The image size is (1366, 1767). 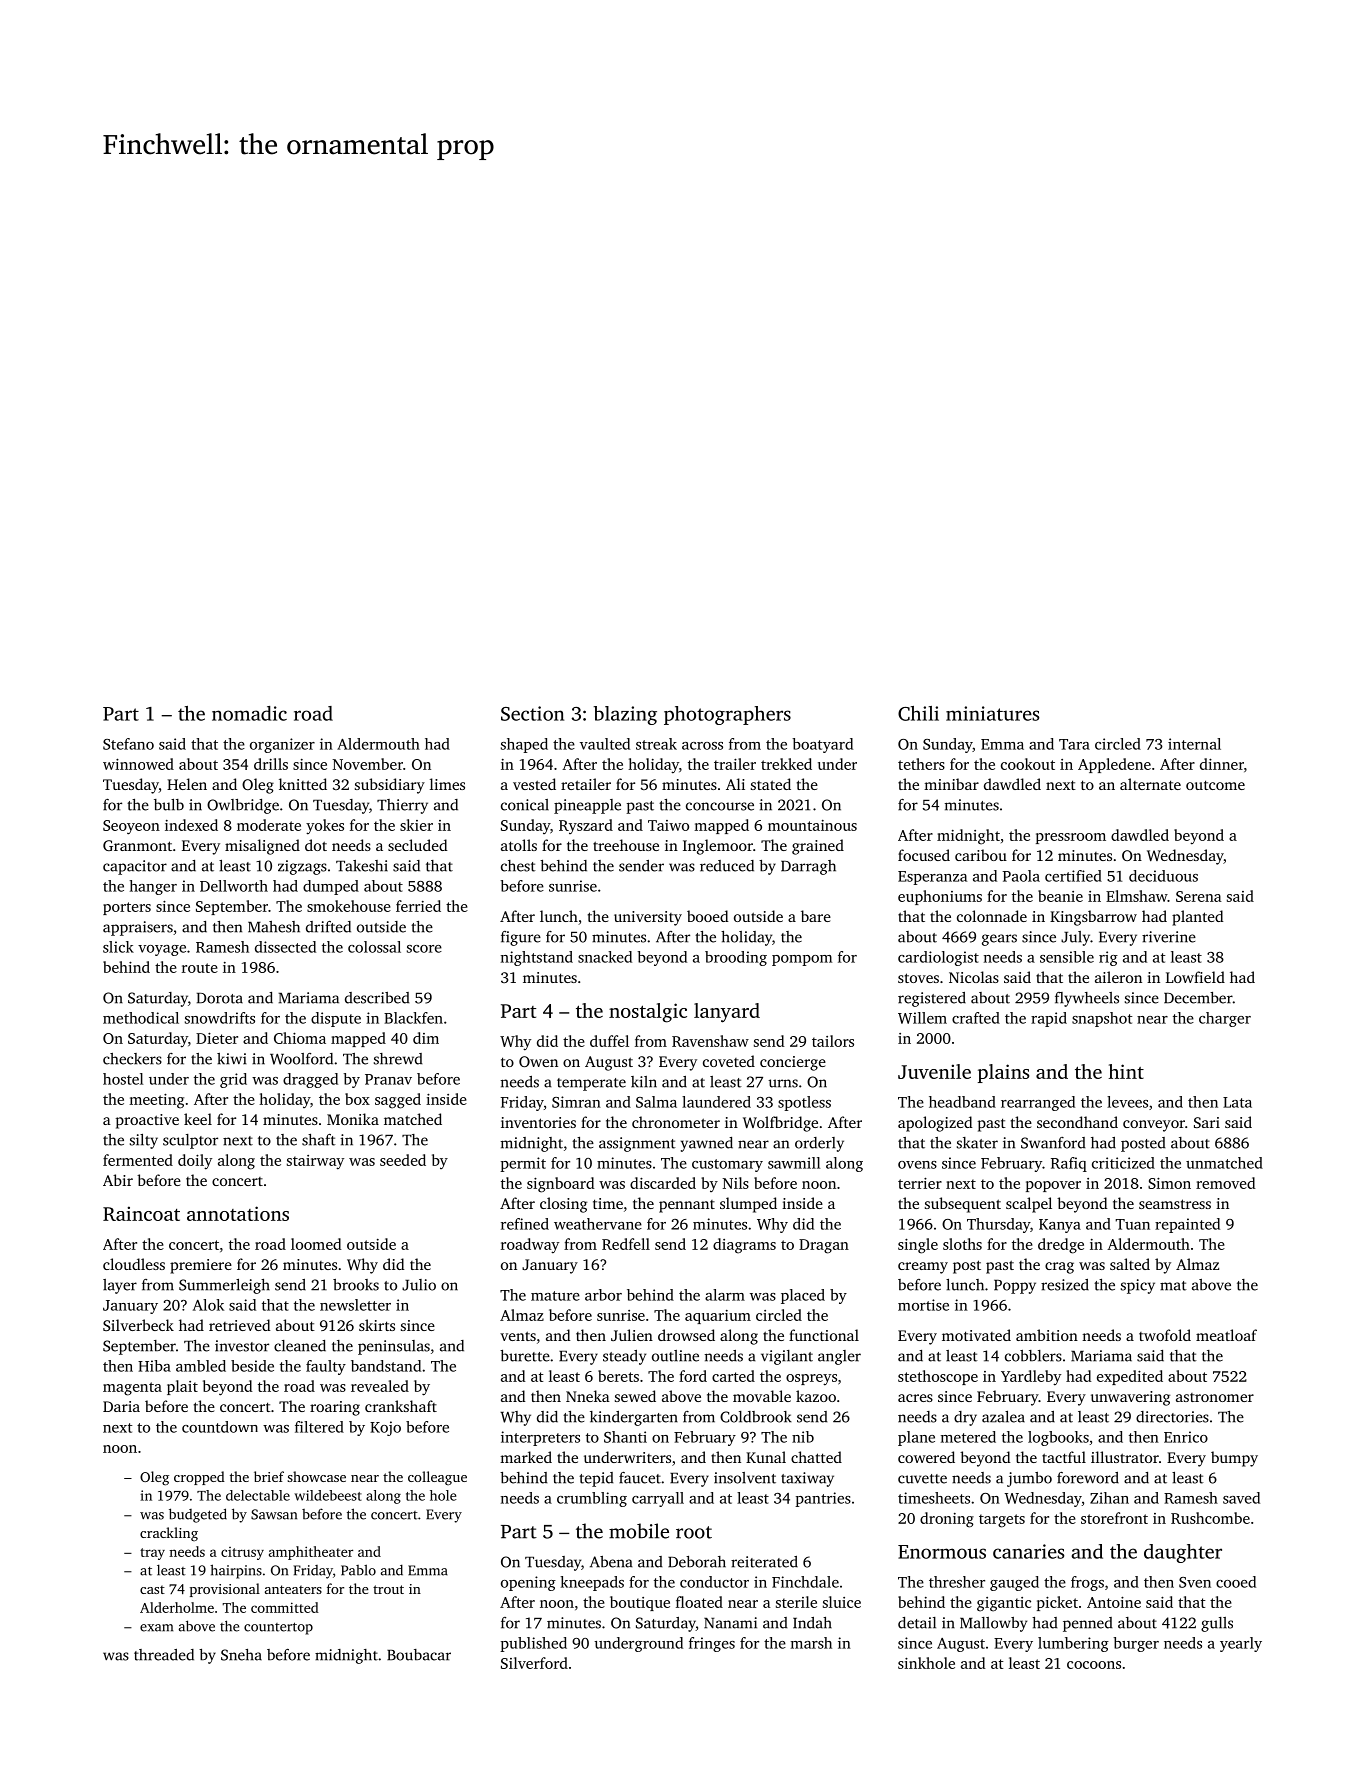 What do you see at coordinates (1172, 1417) in the document?
I see `directories` at bounding box center [1172, 1417].
